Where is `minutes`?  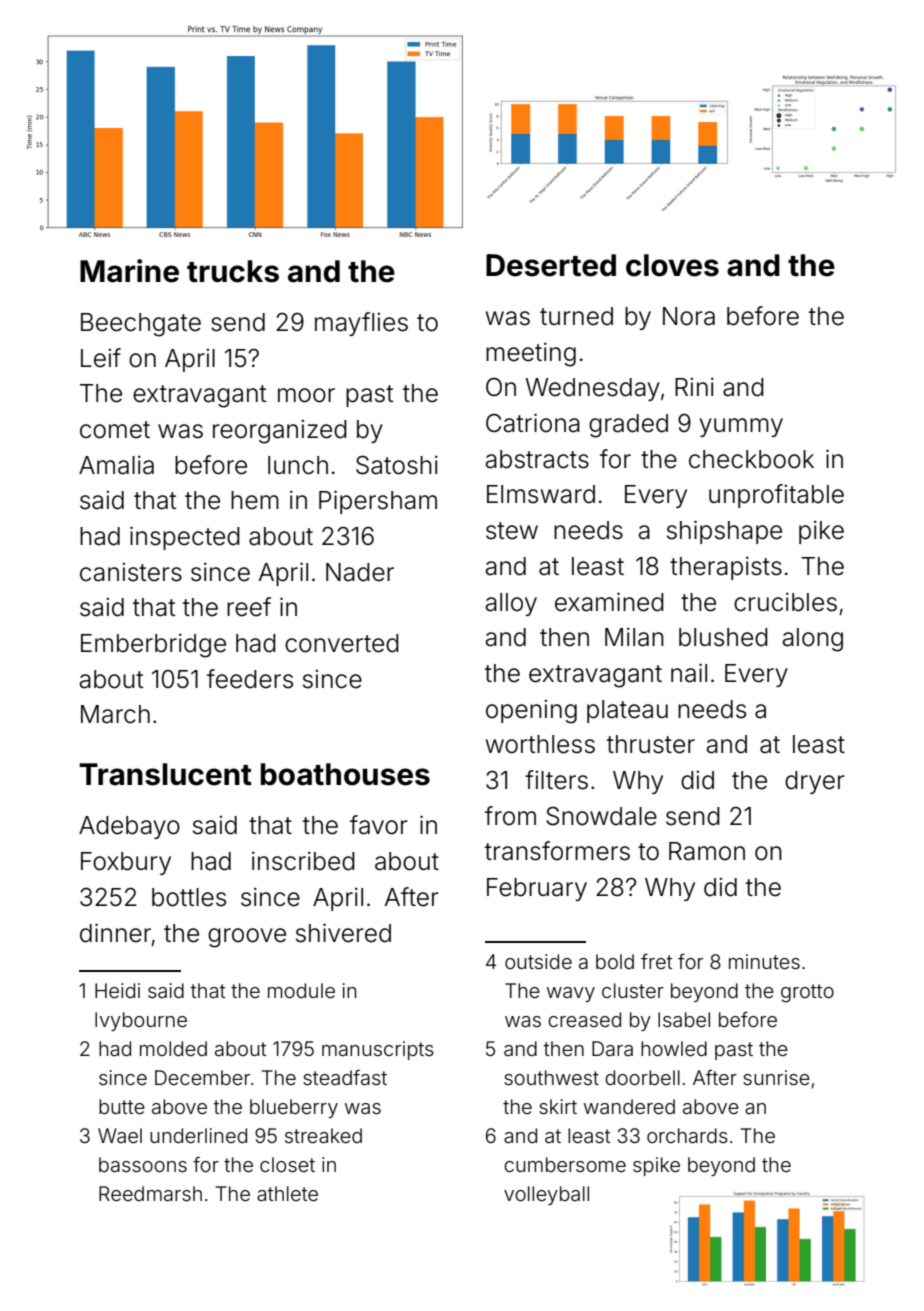 minutes is located at coordinates (764, 961).
